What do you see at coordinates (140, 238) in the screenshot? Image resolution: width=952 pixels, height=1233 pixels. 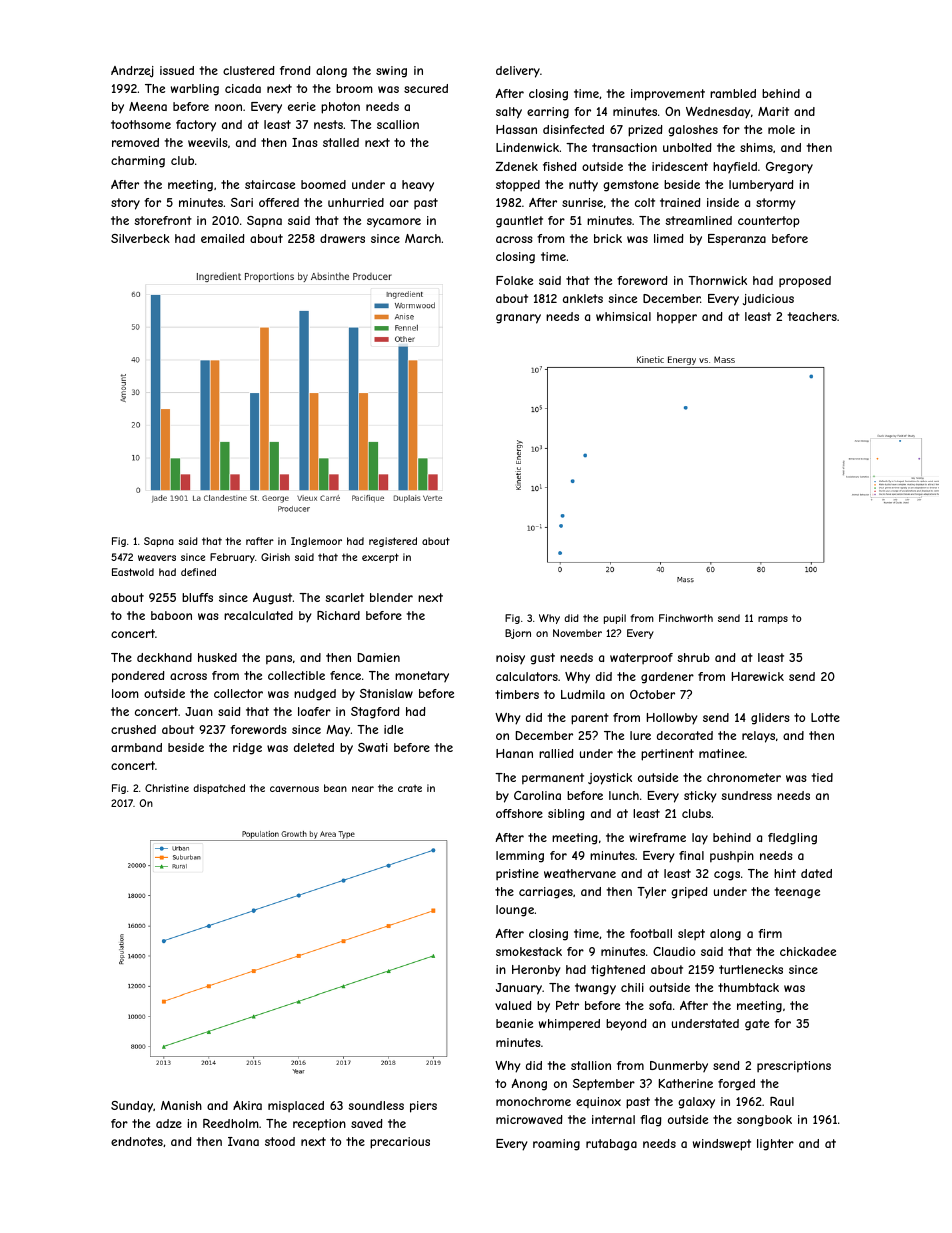 I see `Silverbeck` at bounding box center [140, 238].
